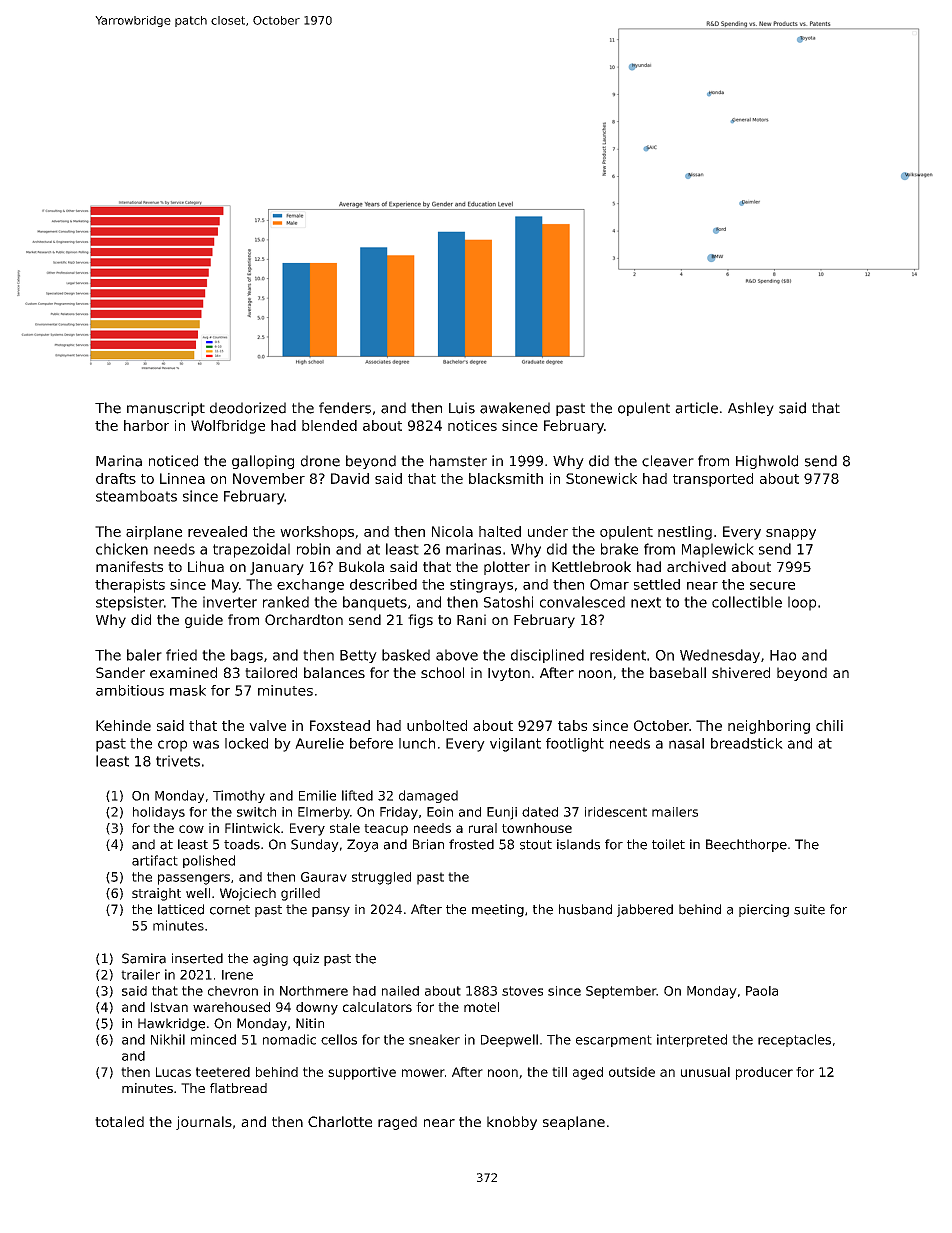 This screenshot has height=1233, width=952. Describe the element at coordinates (381, 878) in the screenshot. I see `struggled` at that location.
